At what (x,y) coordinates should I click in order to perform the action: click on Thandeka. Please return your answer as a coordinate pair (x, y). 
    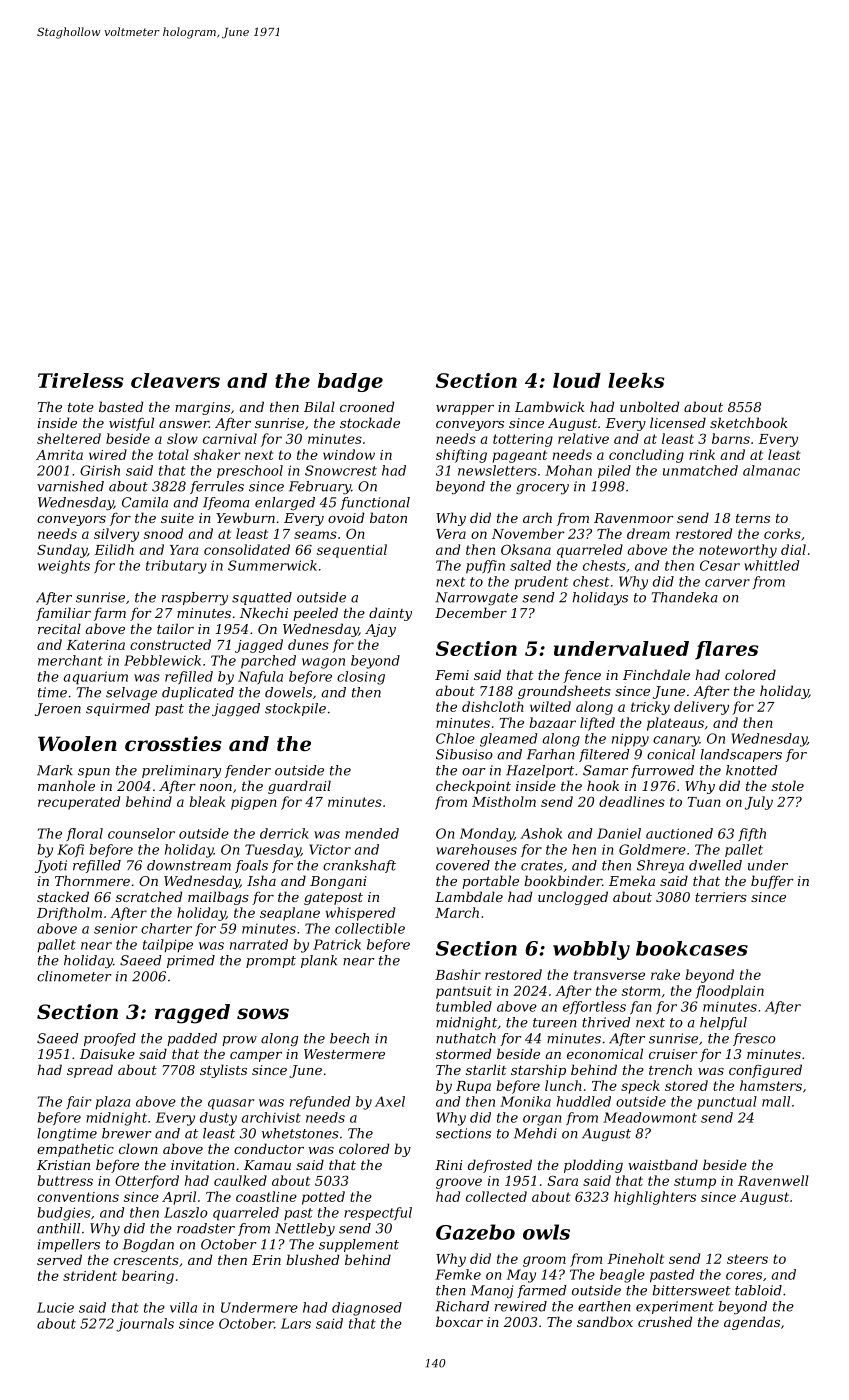
    Looking at the image, I should click on (685, 597).
